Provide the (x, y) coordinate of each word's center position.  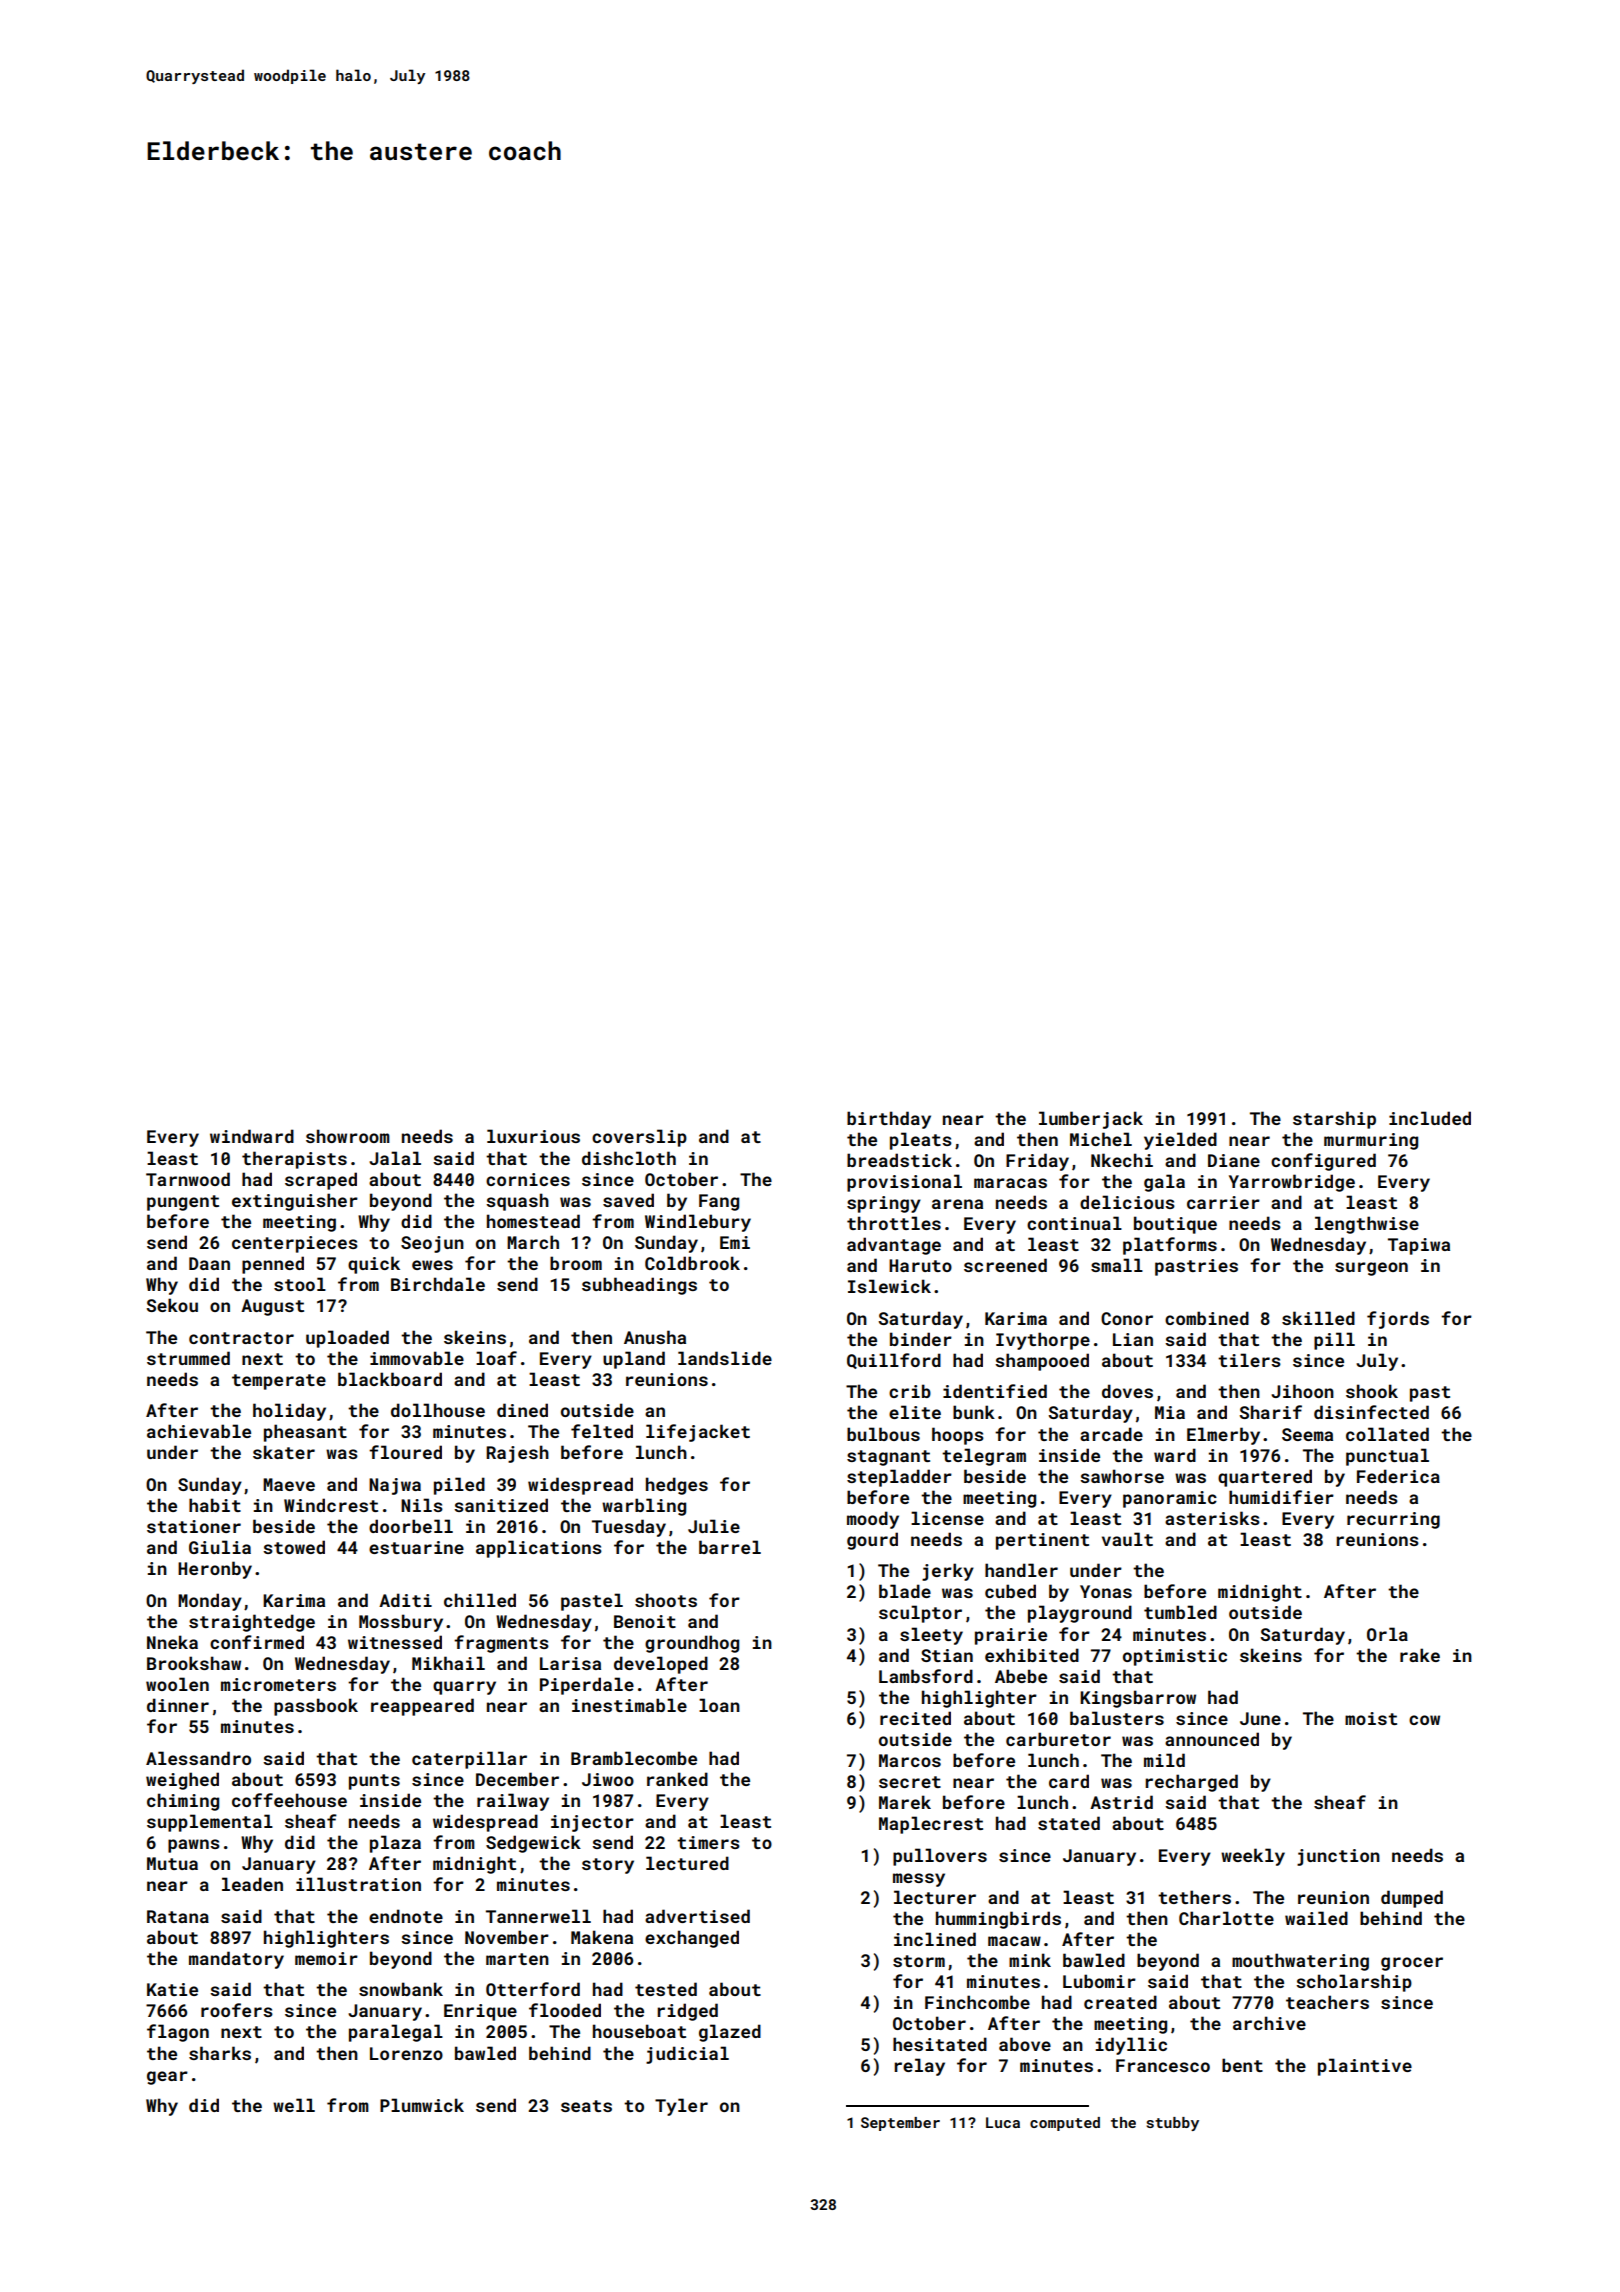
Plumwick (422, 2105)
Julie (714, 1526)
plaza (395, 1844)
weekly (1253, 1857)
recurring (1393, 1520)
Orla (1387, 1634)
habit (215, 1505)
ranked (677, 1779)
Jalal (395, 1158)
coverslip (639, 1138)
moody (873, 1520)
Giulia (220, 1547)
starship (1334, 1120)
